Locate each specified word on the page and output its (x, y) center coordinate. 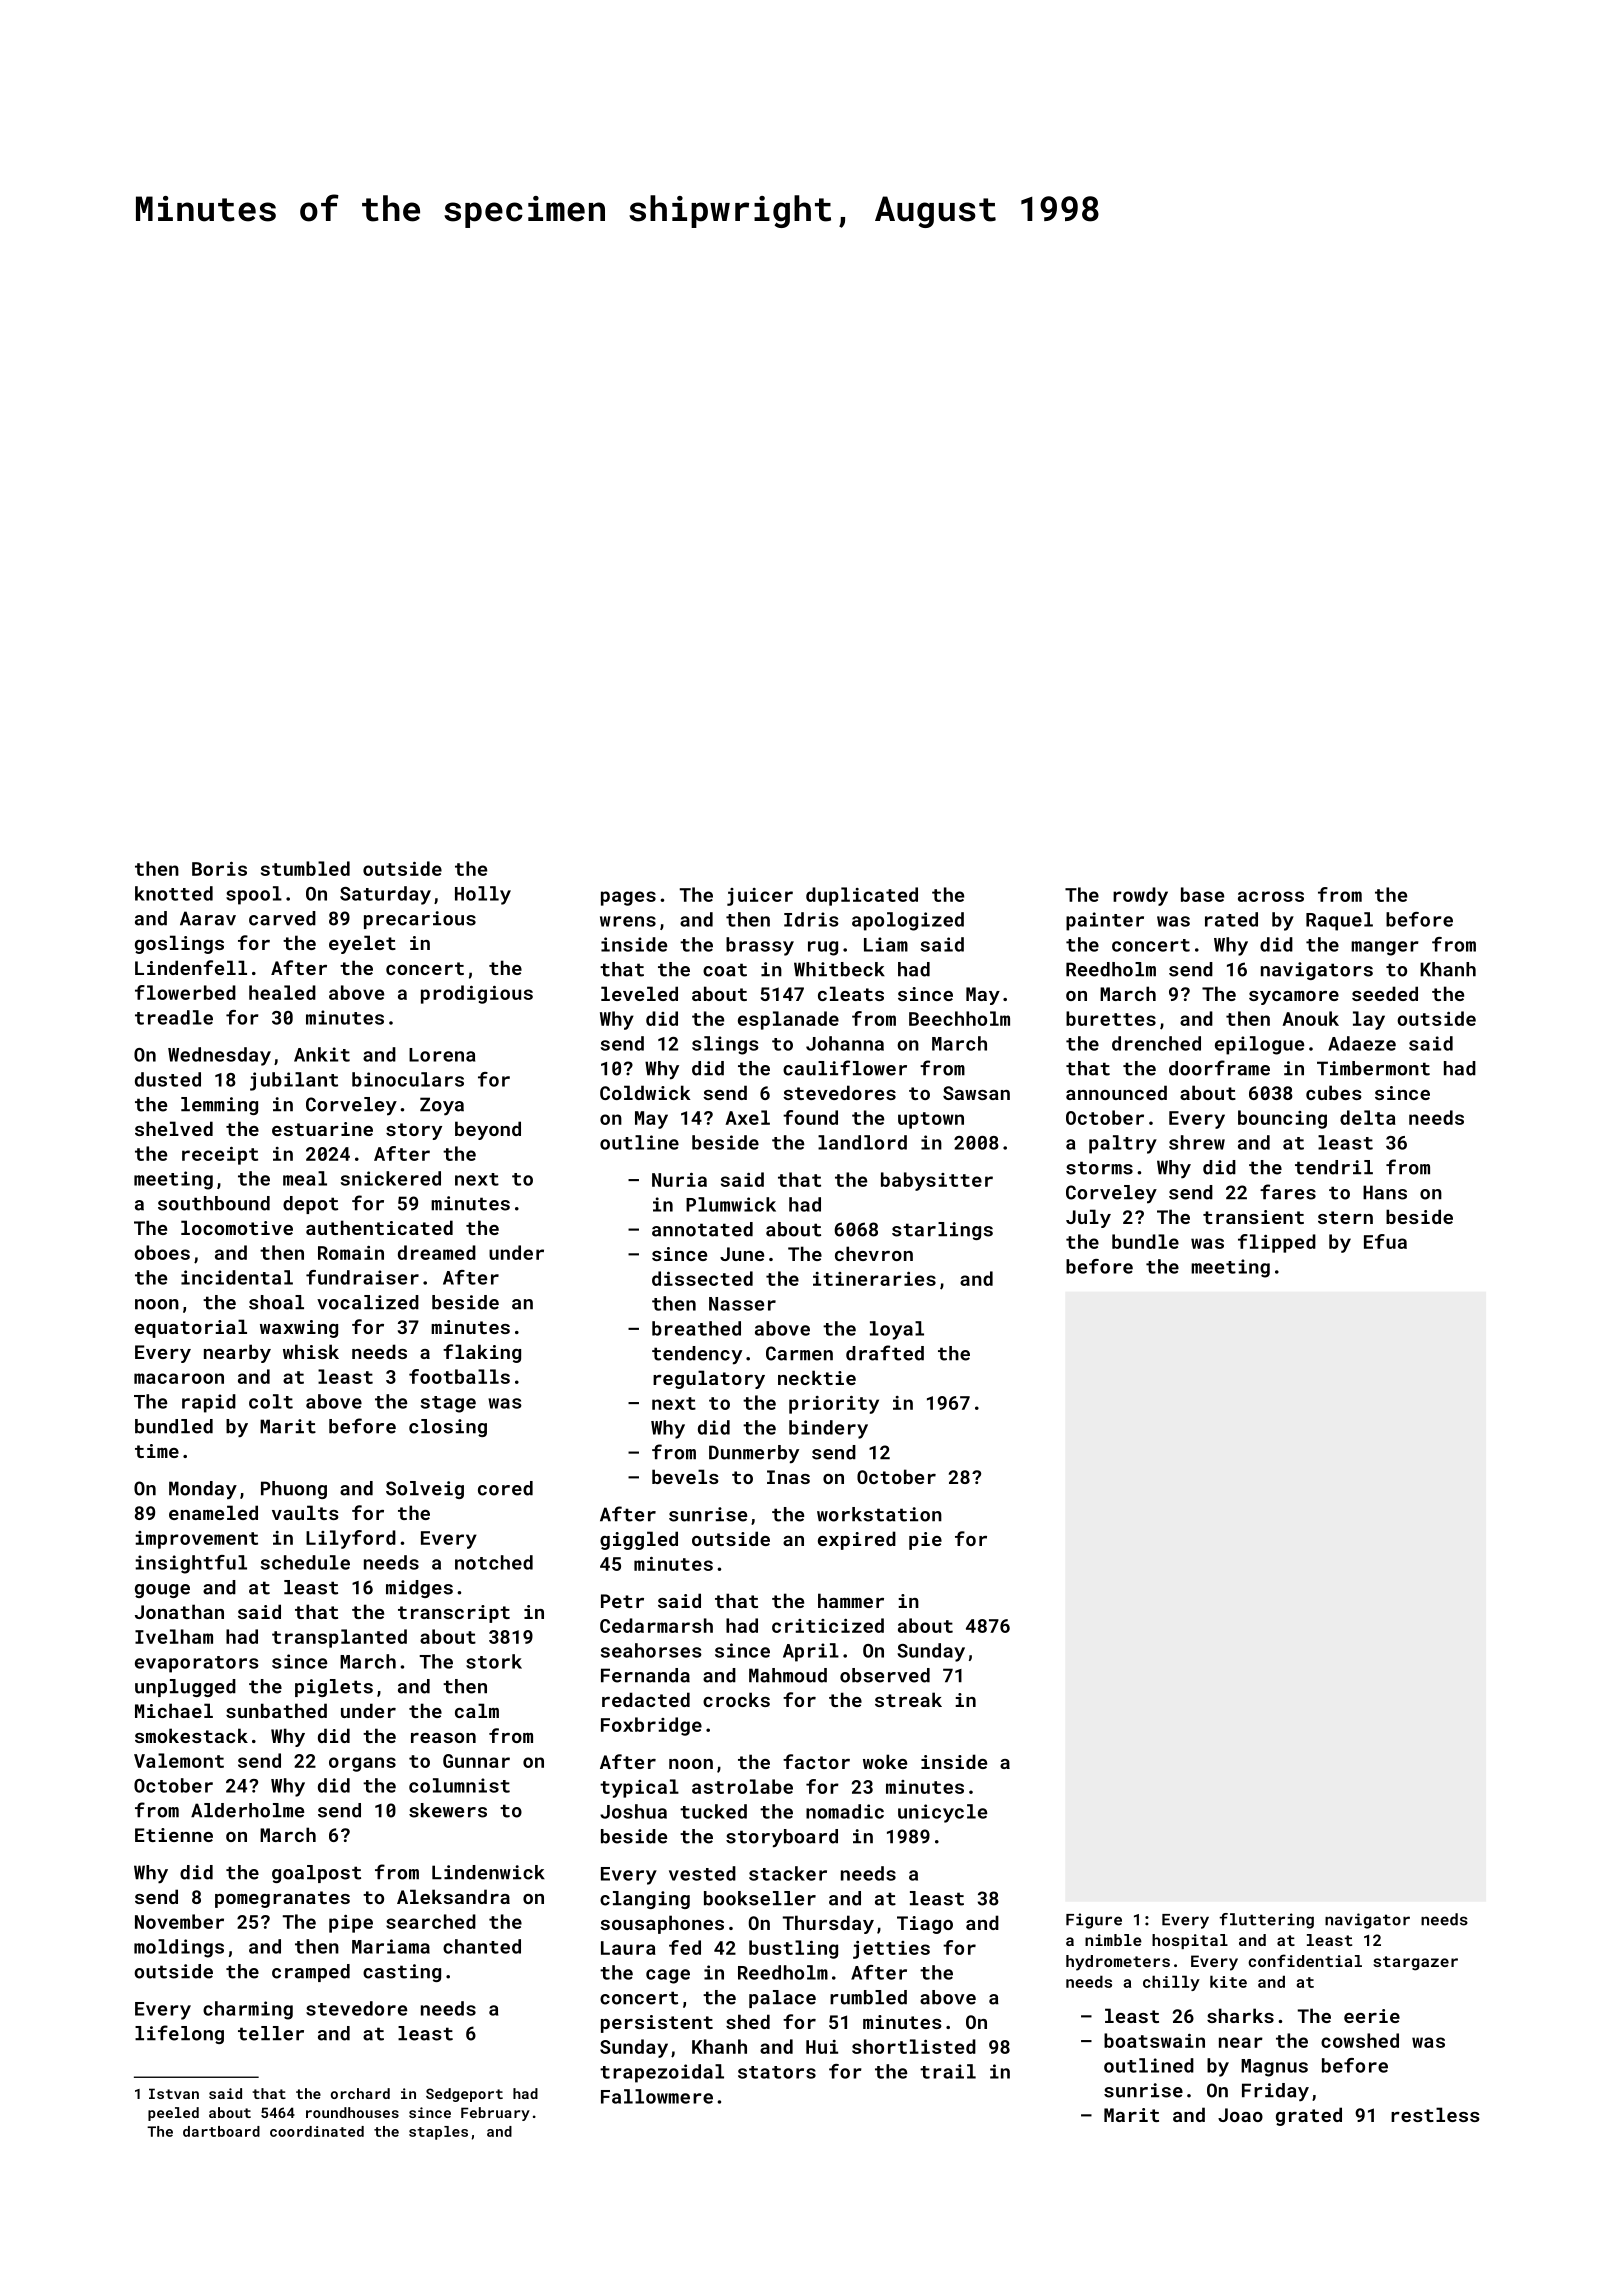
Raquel (1339, 921)
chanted (482, 1946)
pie (925, 1541)
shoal (276, 1302)
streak (908, 1699)
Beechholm (959, 1018)
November (179, 1921)
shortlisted (914, 2046)
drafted (885, 1353)
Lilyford (351, 1539)
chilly (1171, 1983)
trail (948, 2071)
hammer (851, 1600)
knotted (174, 893)
